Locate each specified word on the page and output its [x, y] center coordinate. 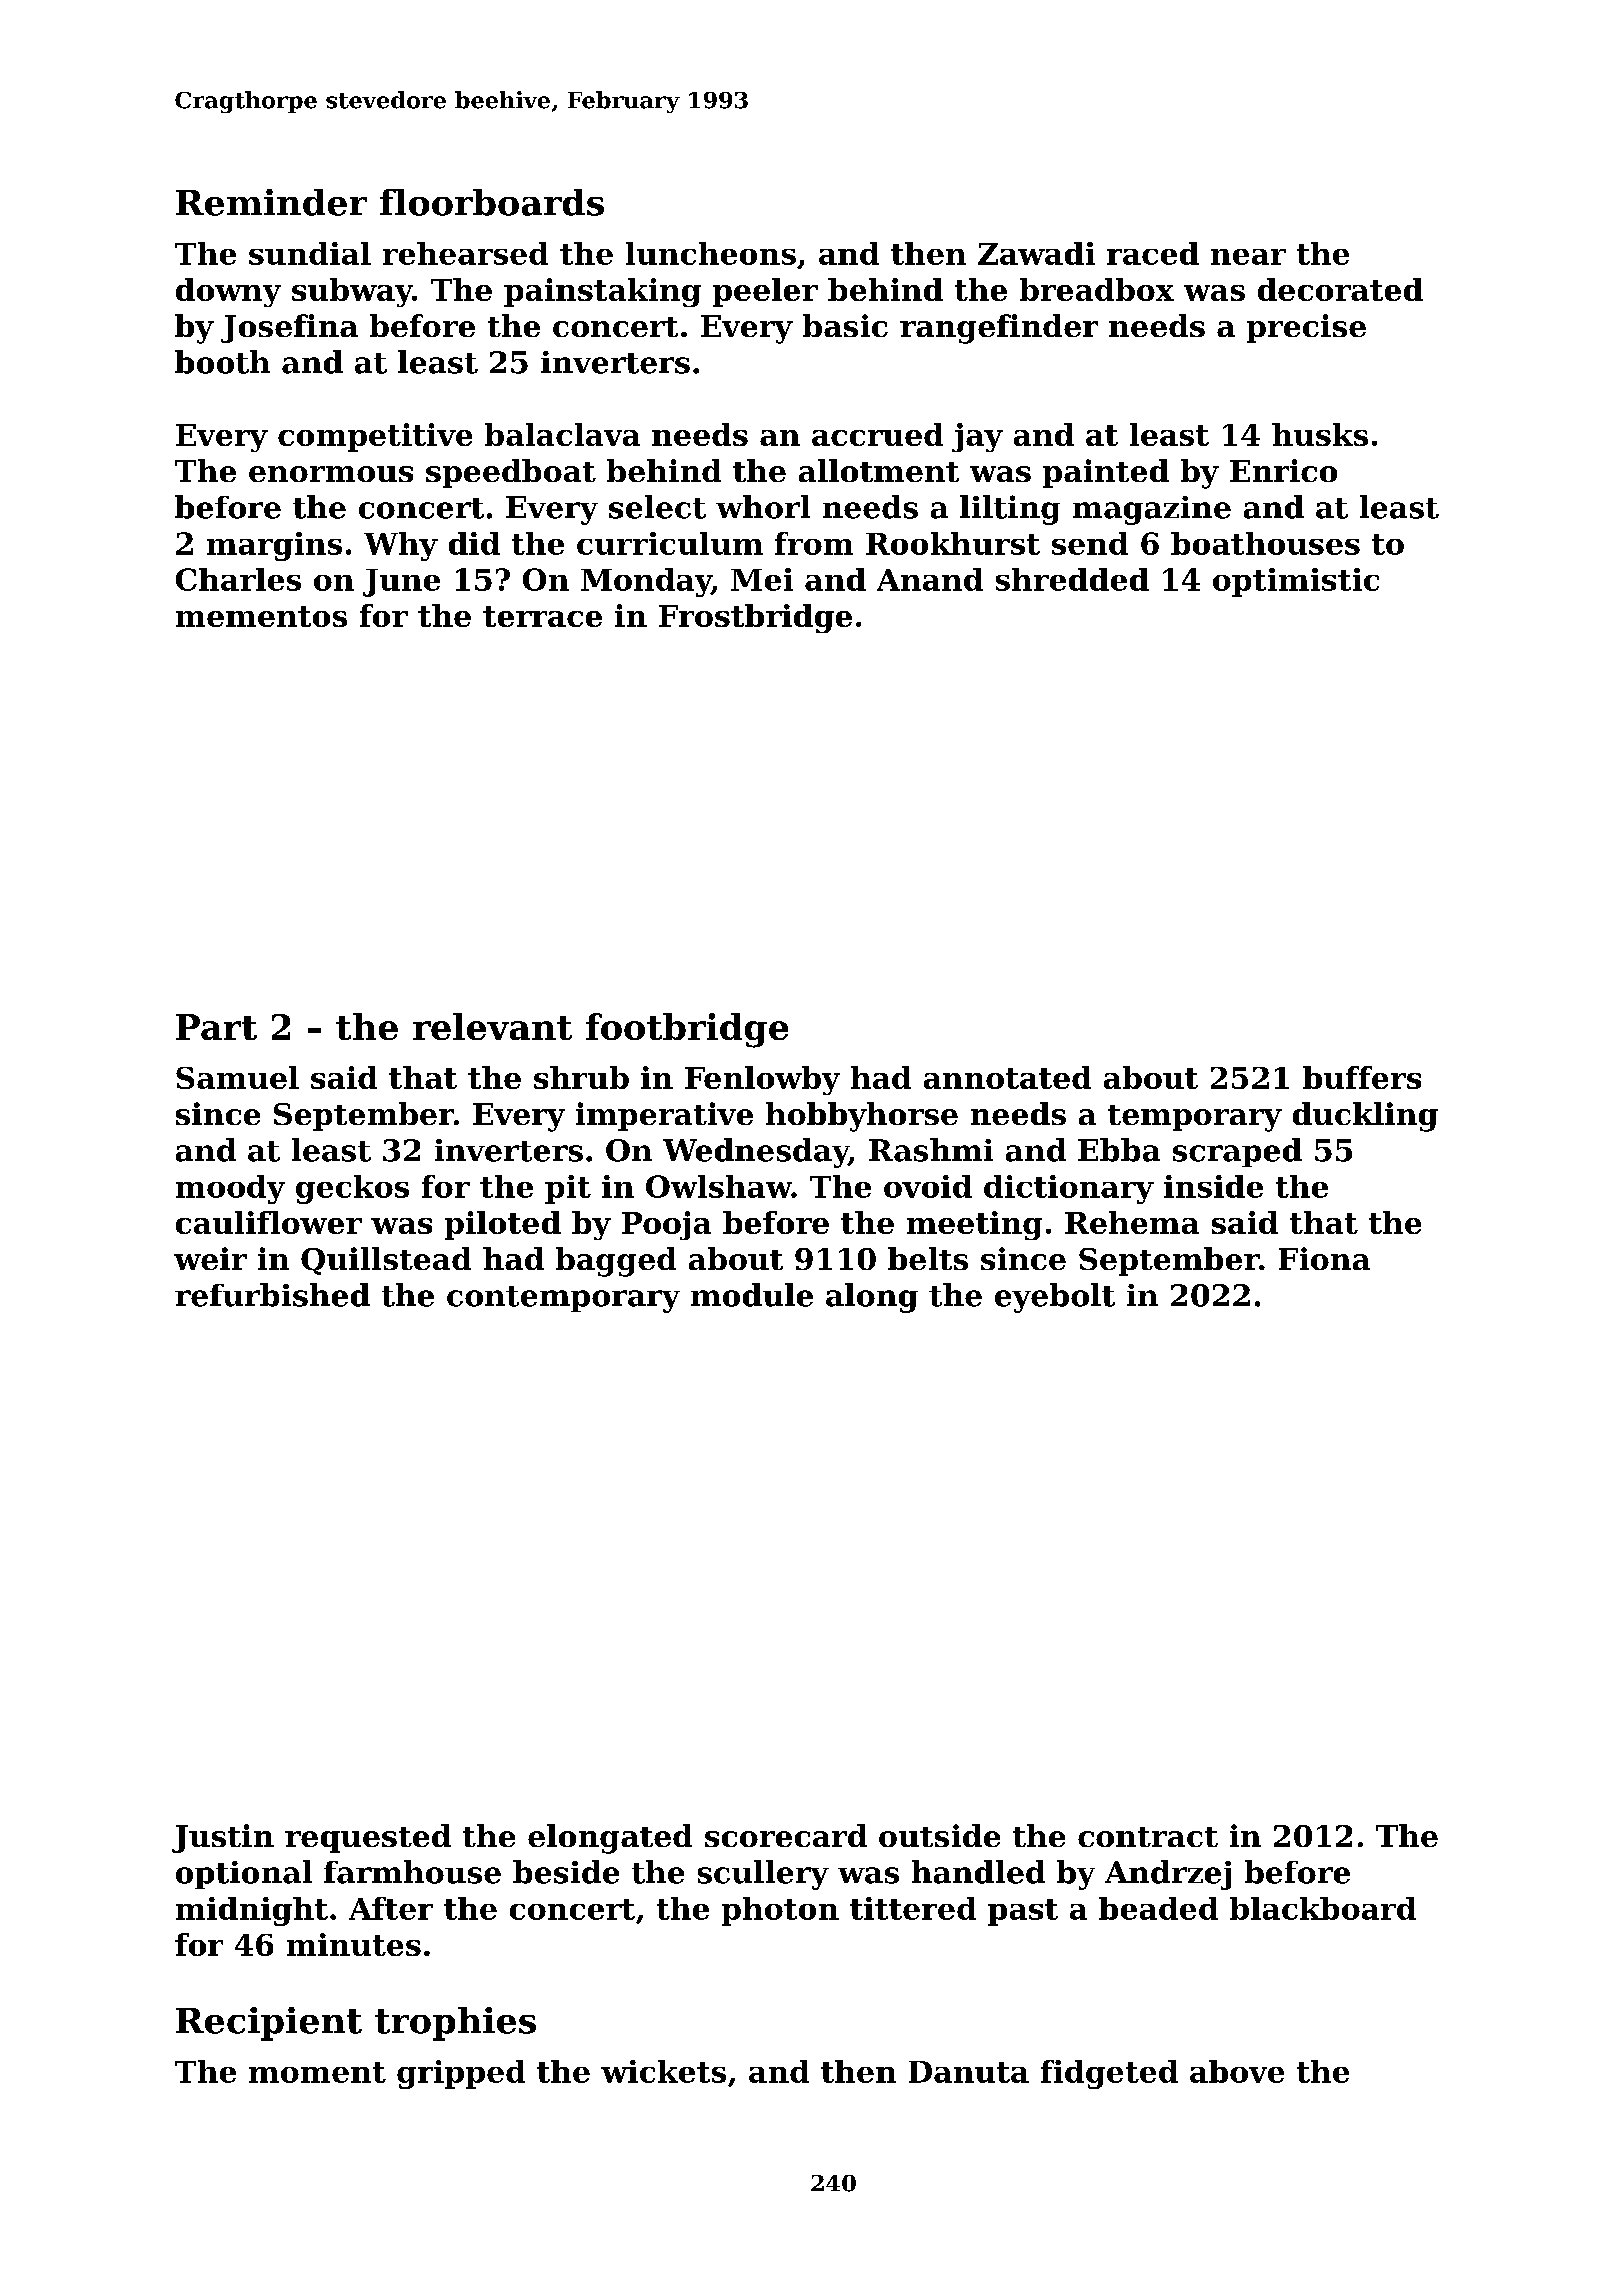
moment [317, 2072]
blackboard [1323, 1908]
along [872, 1298]
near [1248, 257]
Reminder [271, 202]
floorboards [492, 202]
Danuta [969, 2072]
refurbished [272, 1295]
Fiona [1324, 1258]
